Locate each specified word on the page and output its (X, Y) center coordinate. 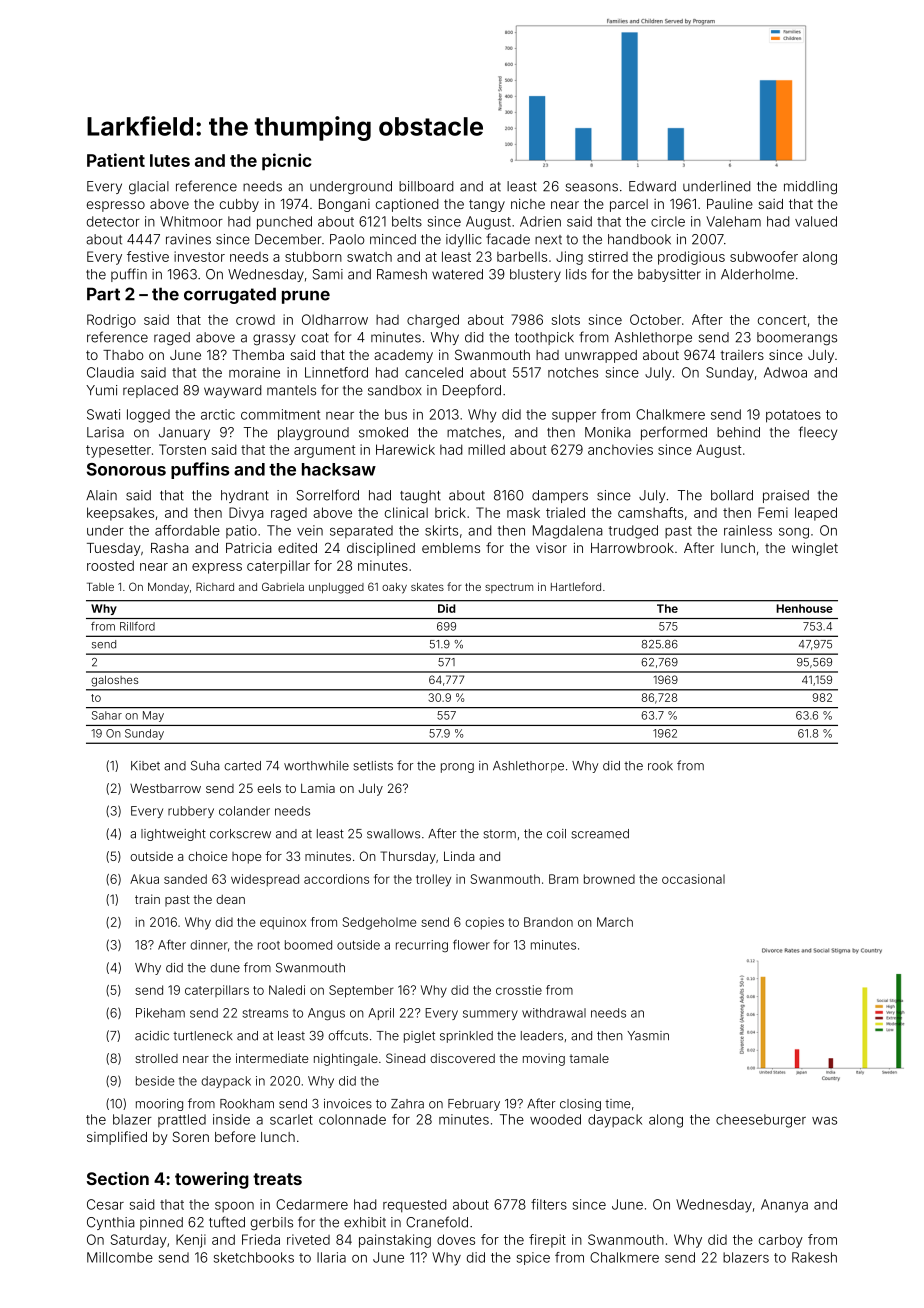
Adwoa (785, 372)
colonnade (352, 1119)
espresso (116, 206)
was (824, 1121)
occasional (693, 879)
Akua (144, 879)
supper (574, 417)
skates (427, 587)
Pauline (730, 204)
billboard (426, 186)
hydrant (245, 496)
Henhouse (804, 608)
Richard (215, 587)
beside (155, 1081)
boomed (308, 945)
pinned (161, 1223)
